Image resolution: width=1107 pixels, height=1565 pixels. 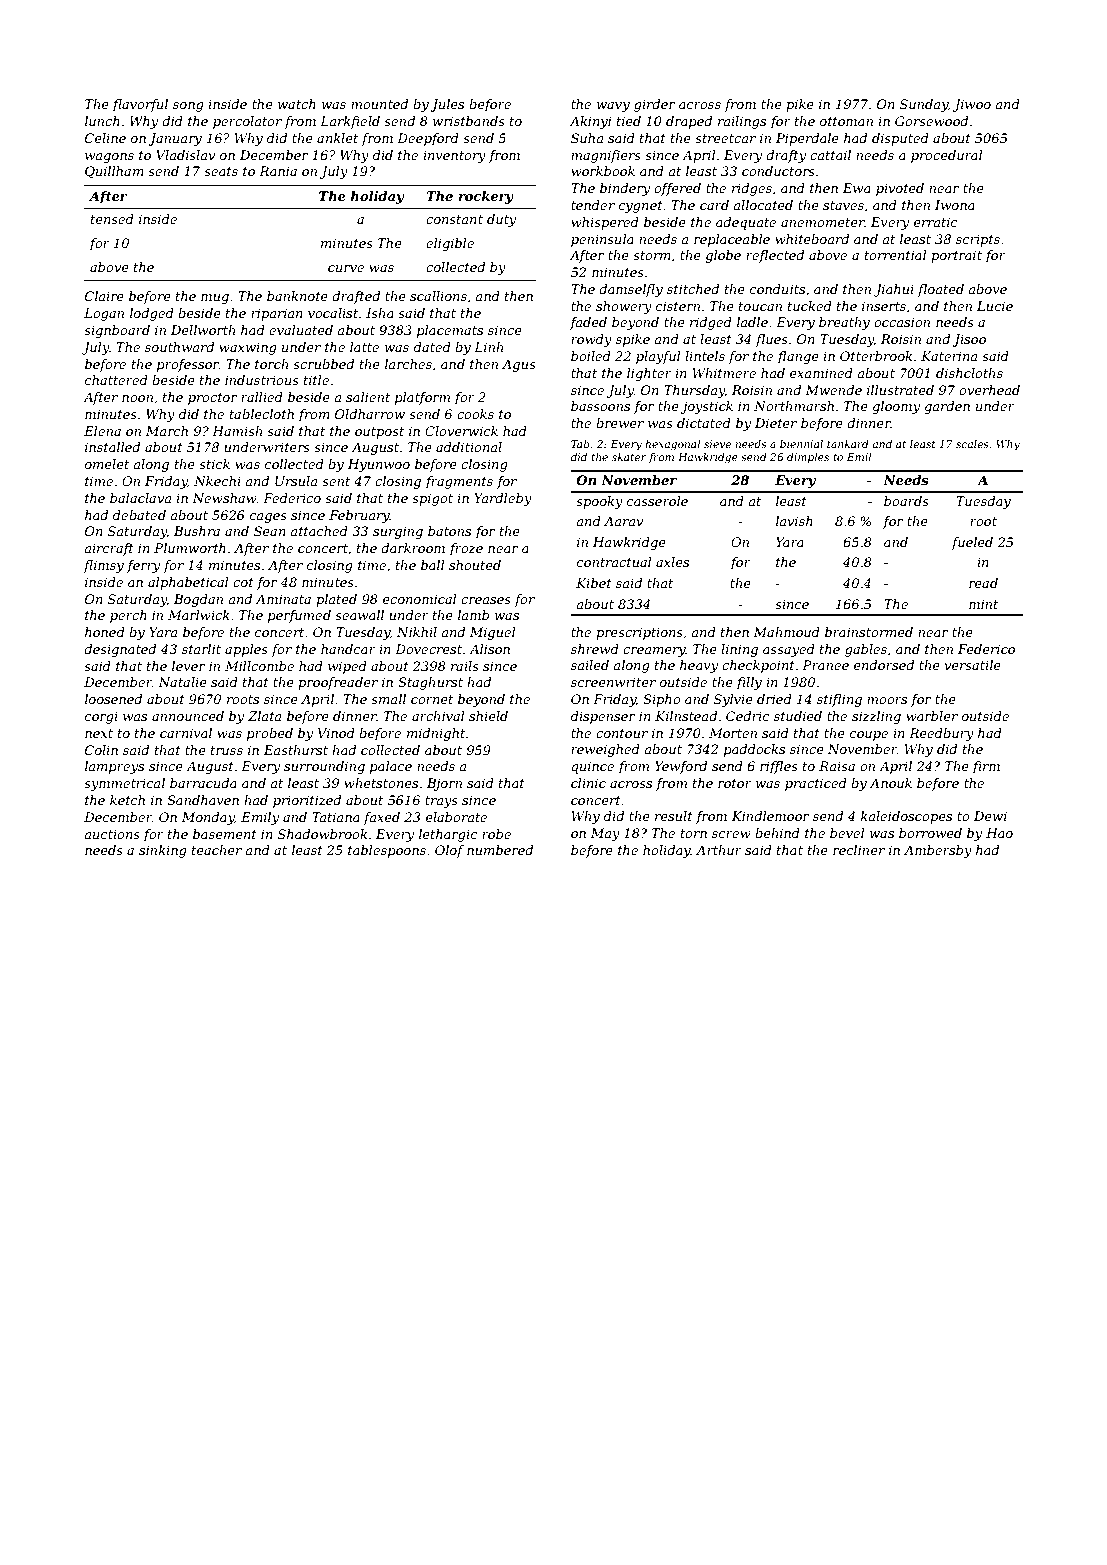 I want to click on auctions, so click(x=112, y=834).
